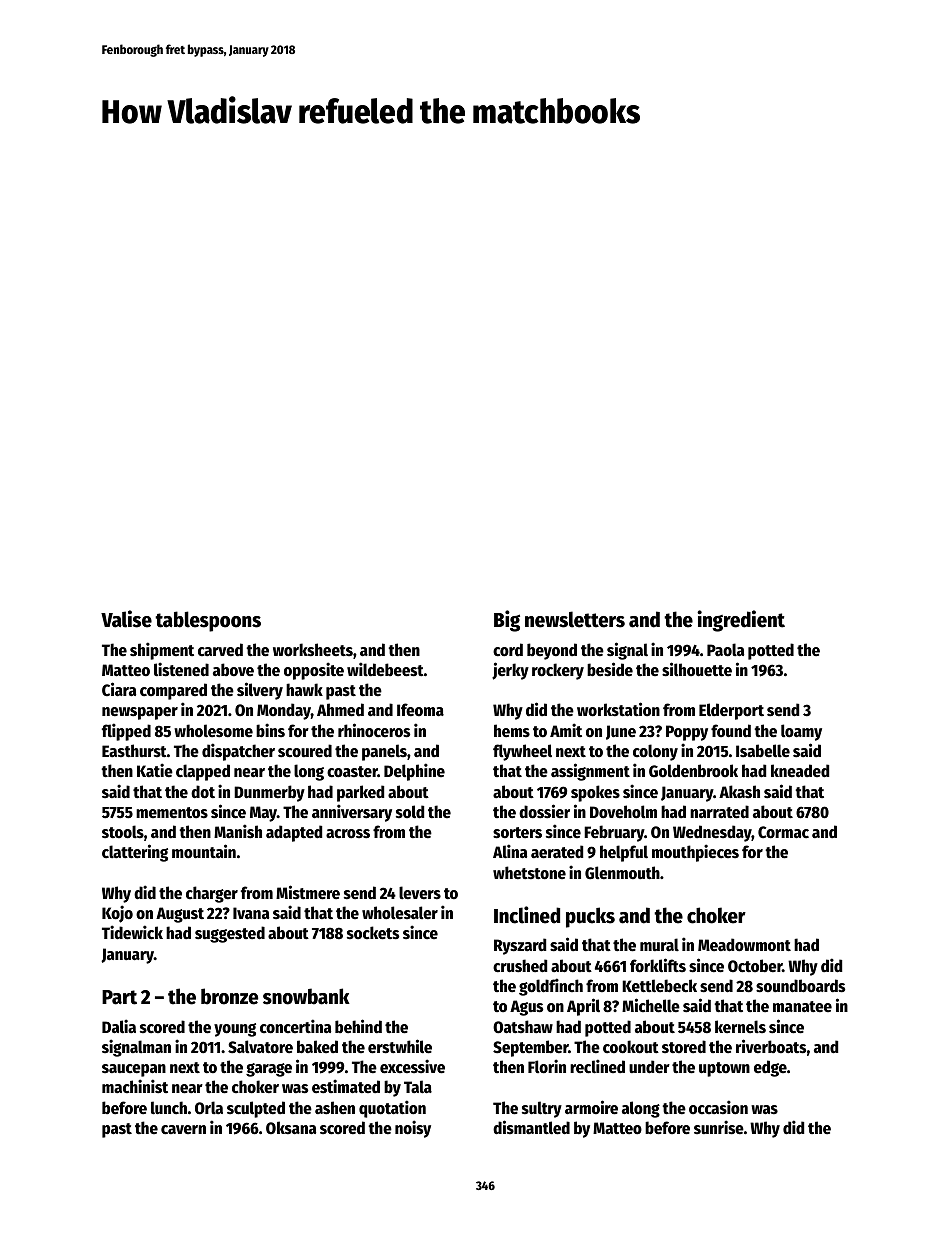 The height and width of the document is (1233, 952). Describe the element at coordinates (208, 621) in the document. I see `tablespoons` at that location.
